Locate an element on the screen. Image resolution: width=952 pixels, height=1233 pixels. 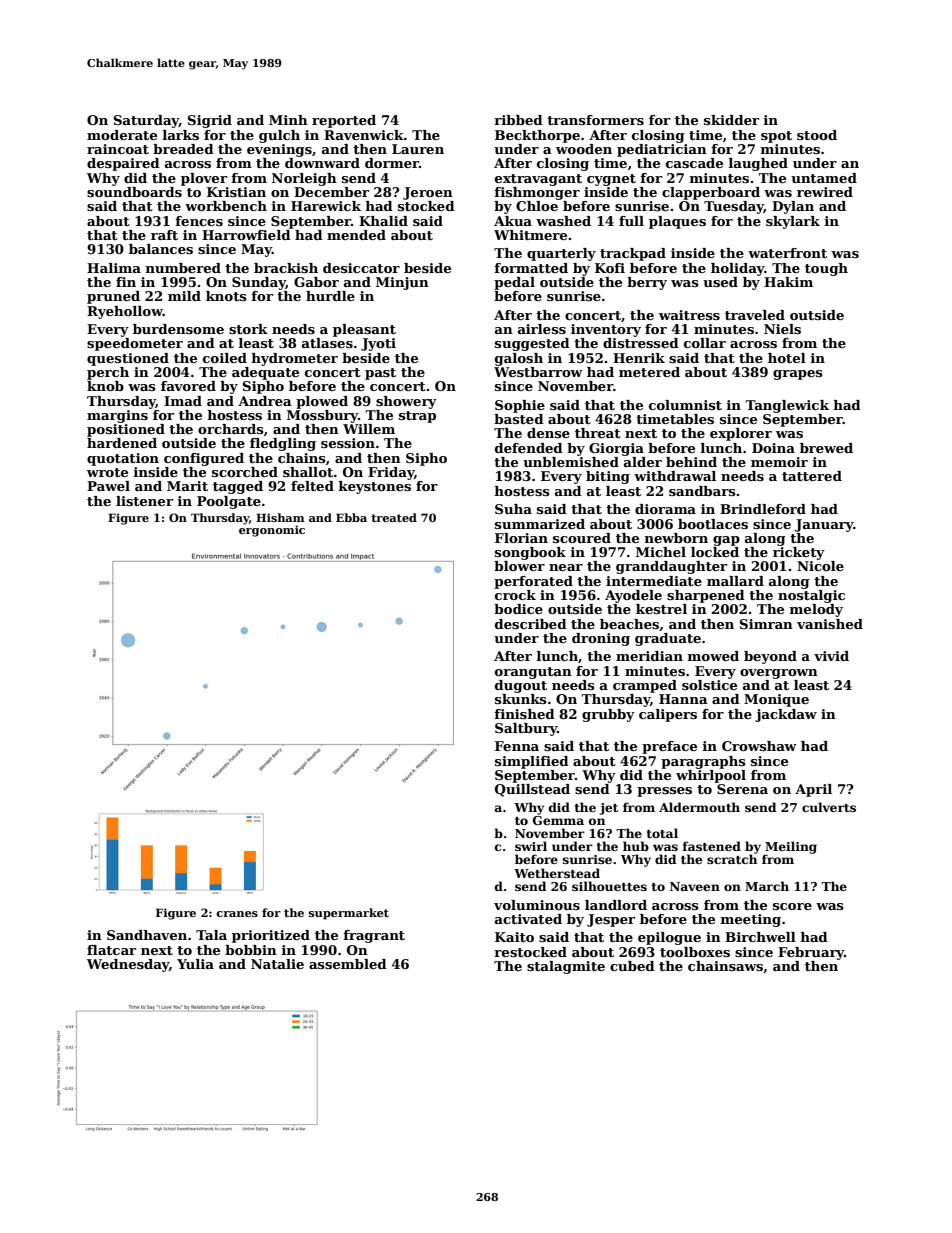
Monique is located at coordinates (776, 700).
